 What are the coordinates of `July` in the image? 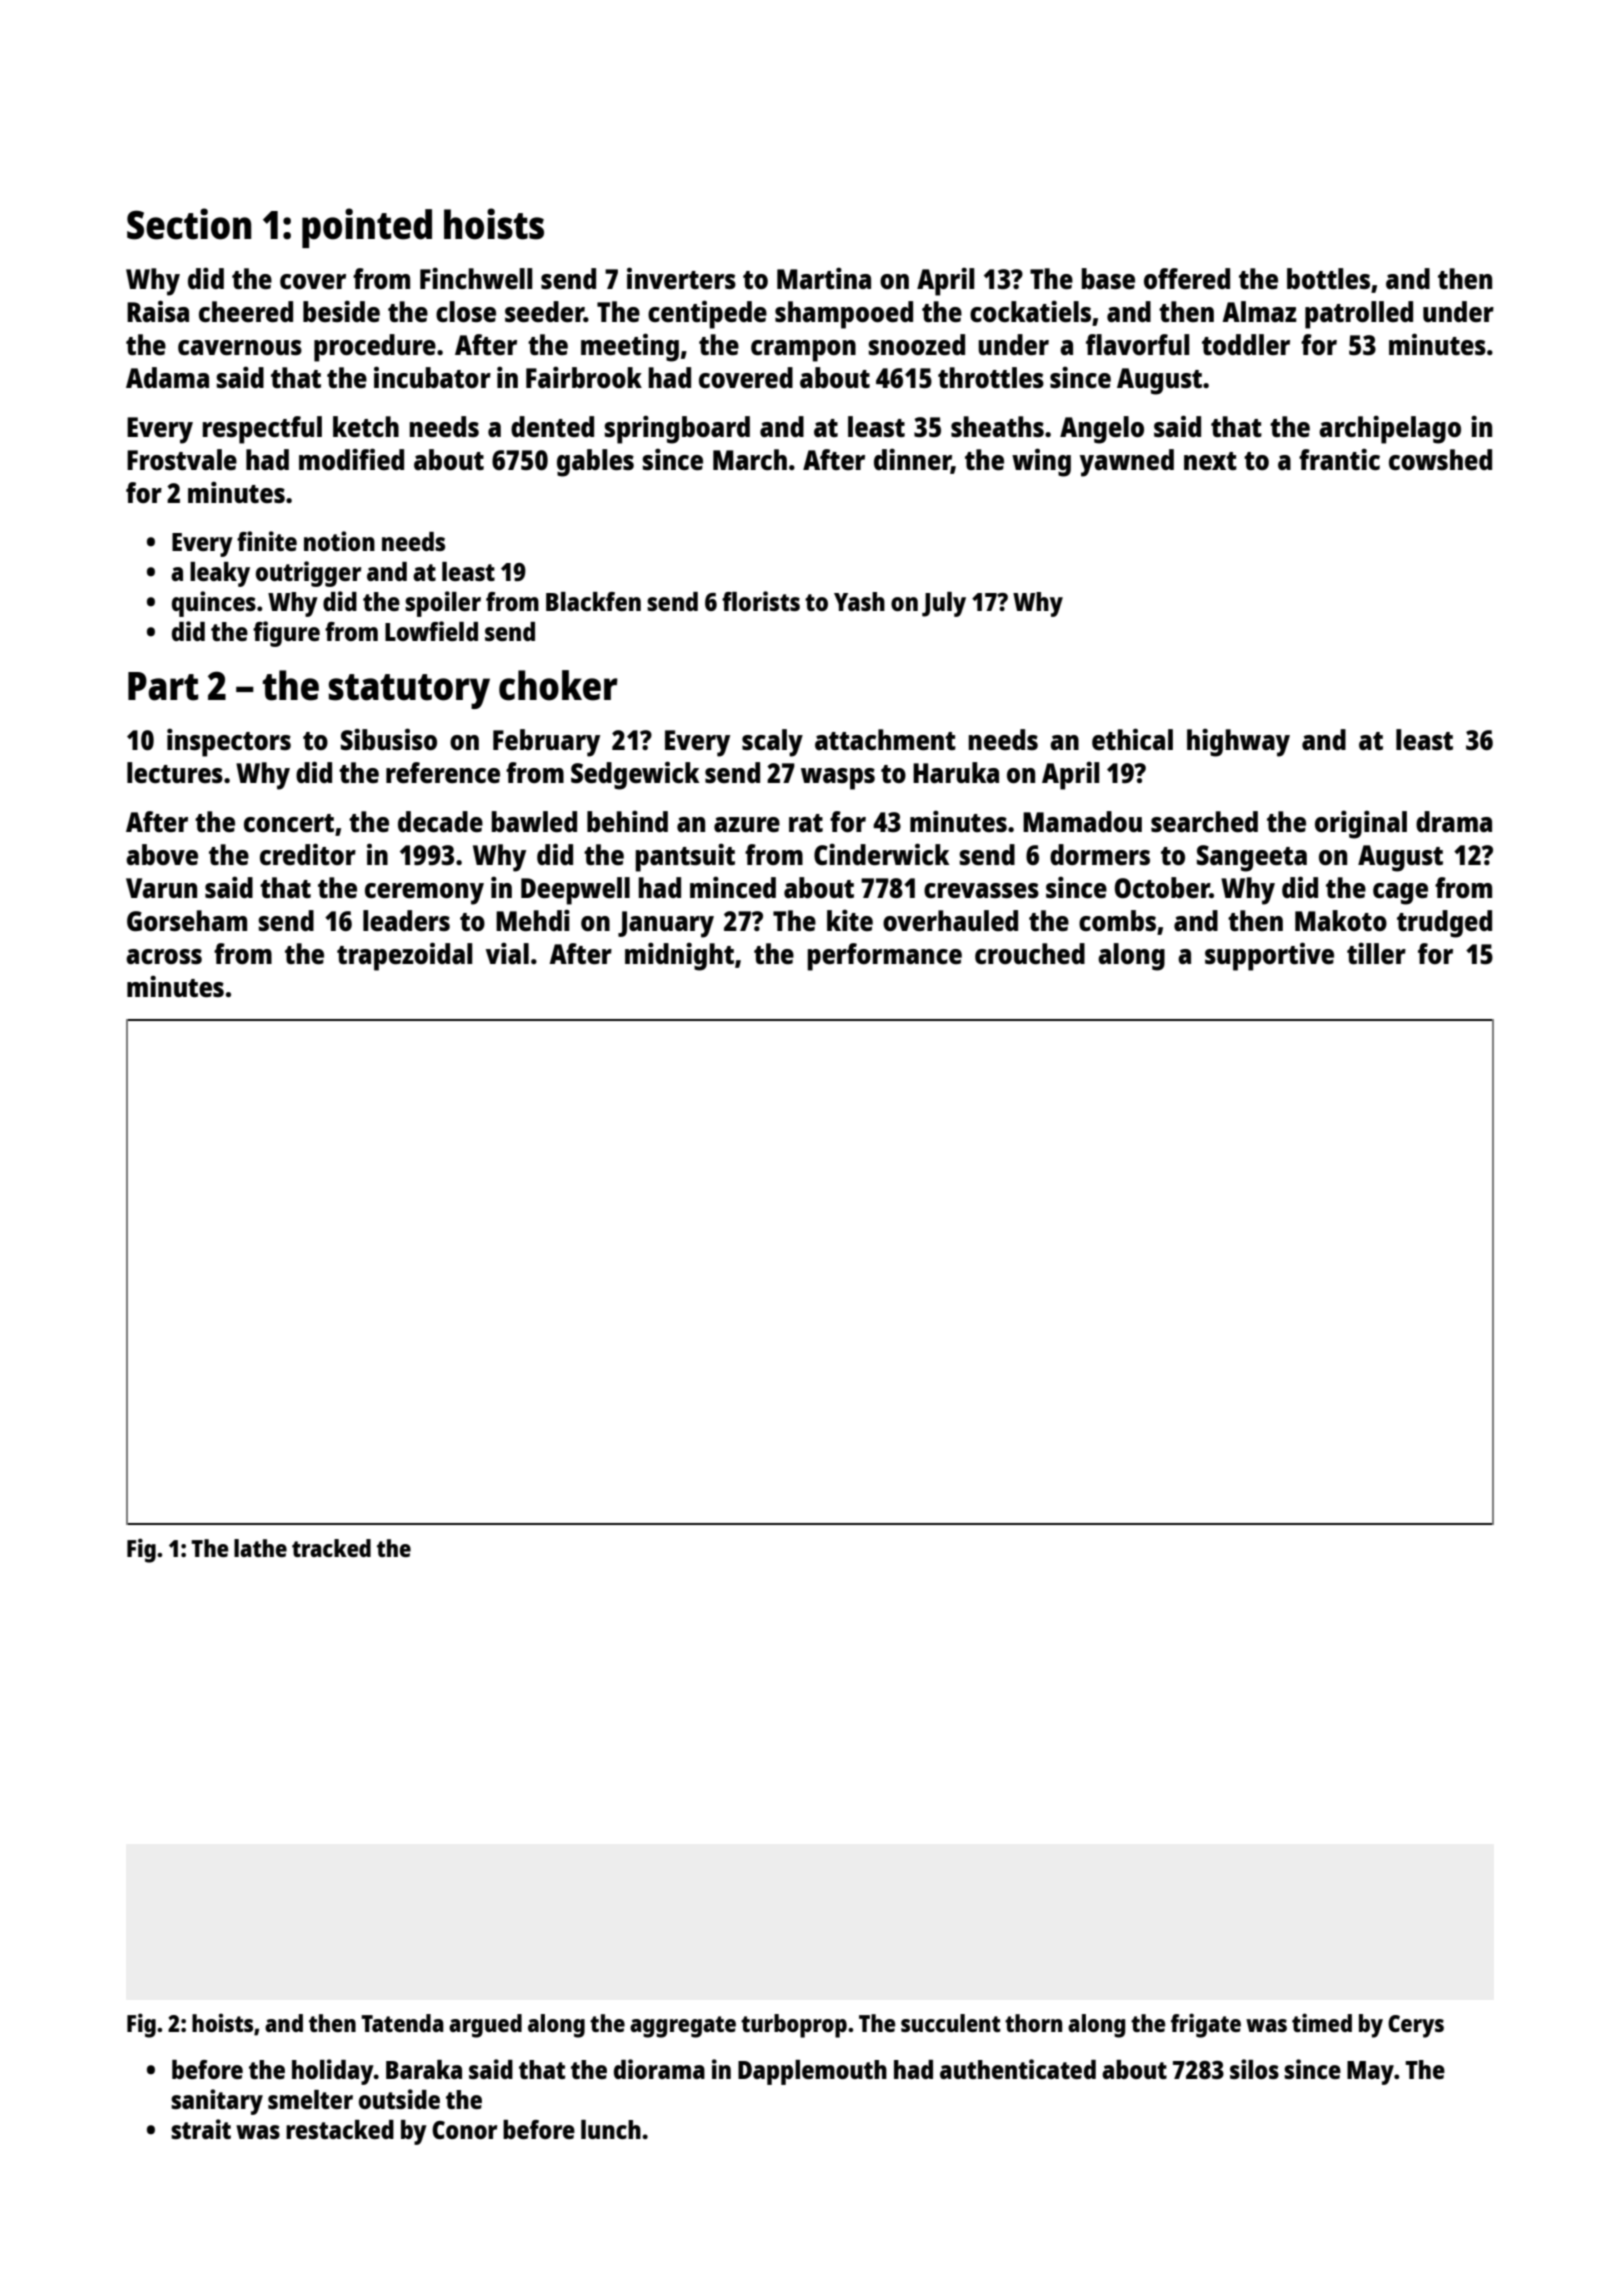 It's located at (944, 604).
